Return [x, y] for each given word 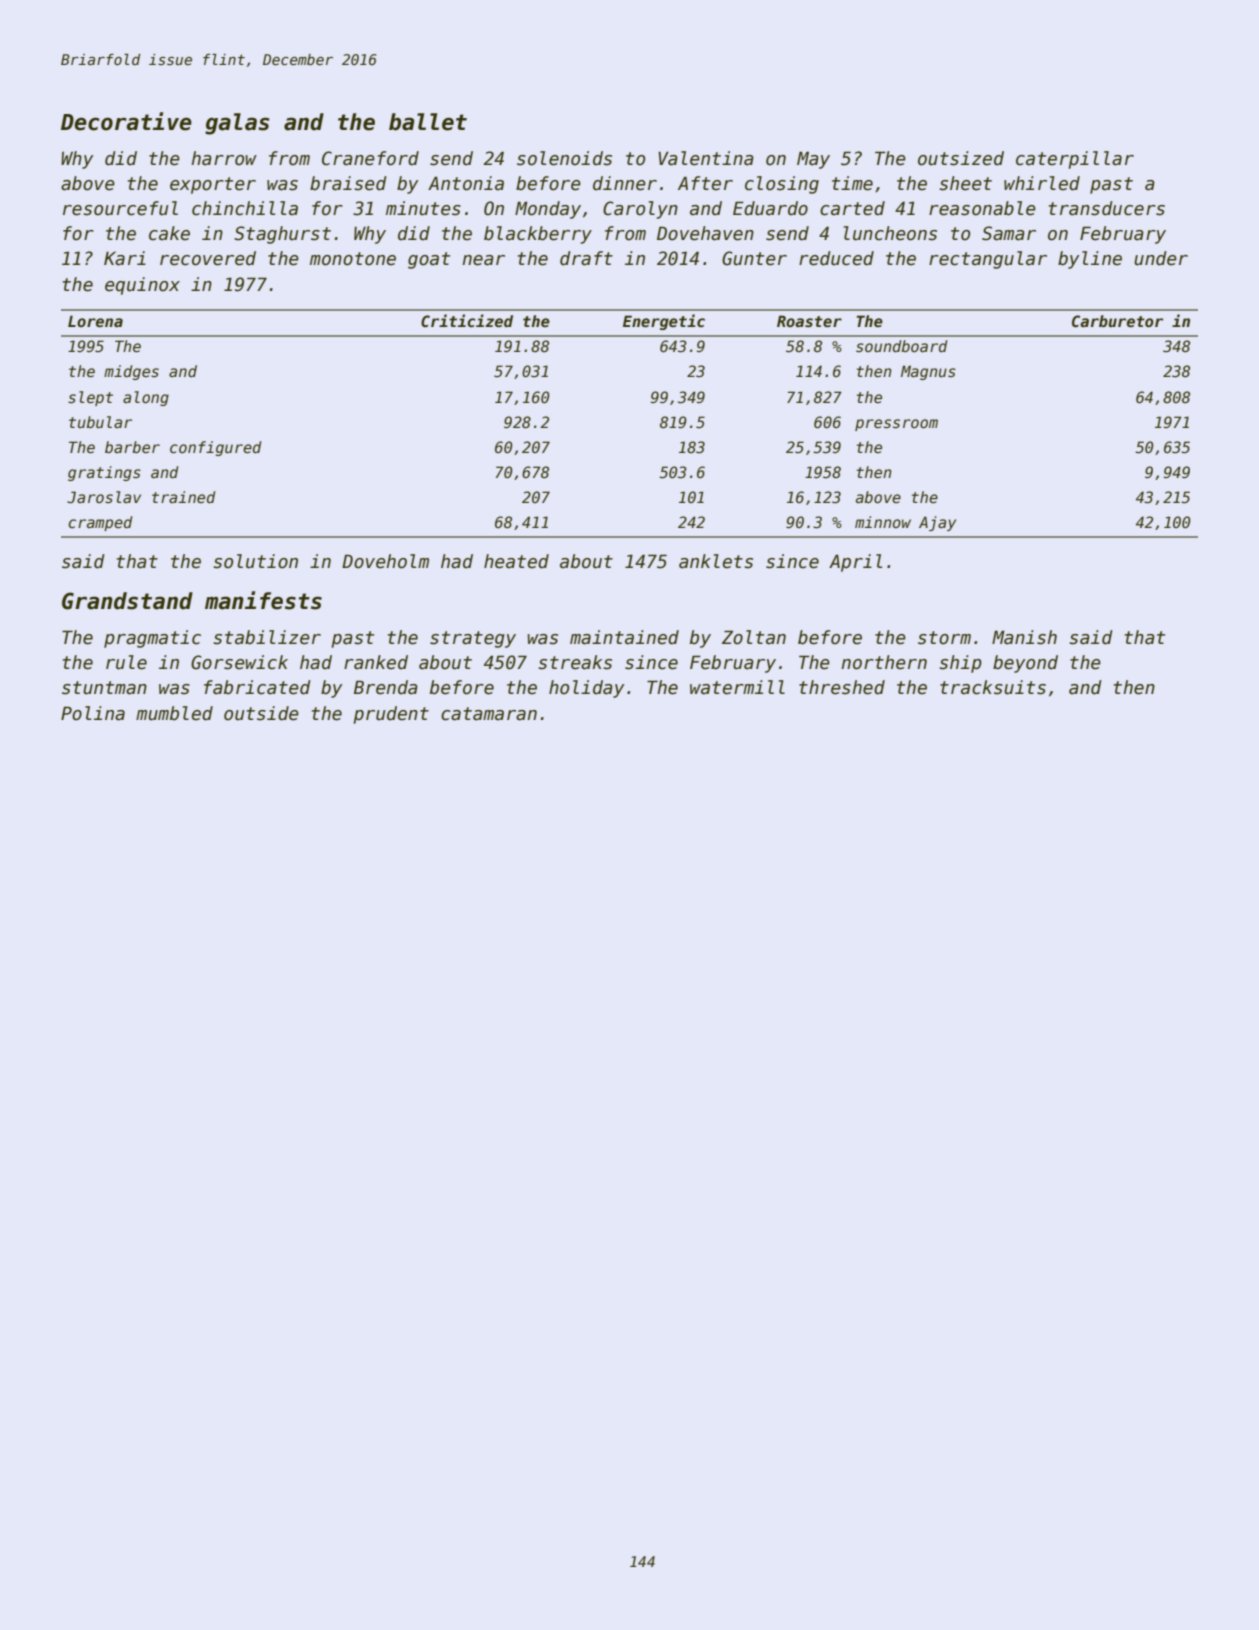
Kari [125, 258]
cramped [101, 523]
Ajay [937, 523]
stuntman [104, 688]
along [146, 398]
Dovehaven [705, 233]
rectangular [988, 260]
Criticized [467, 320]
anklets [716, 561]
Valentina [706, 158]
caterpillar [1075, 160]
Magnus [928, 372]
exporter [213, 185]
